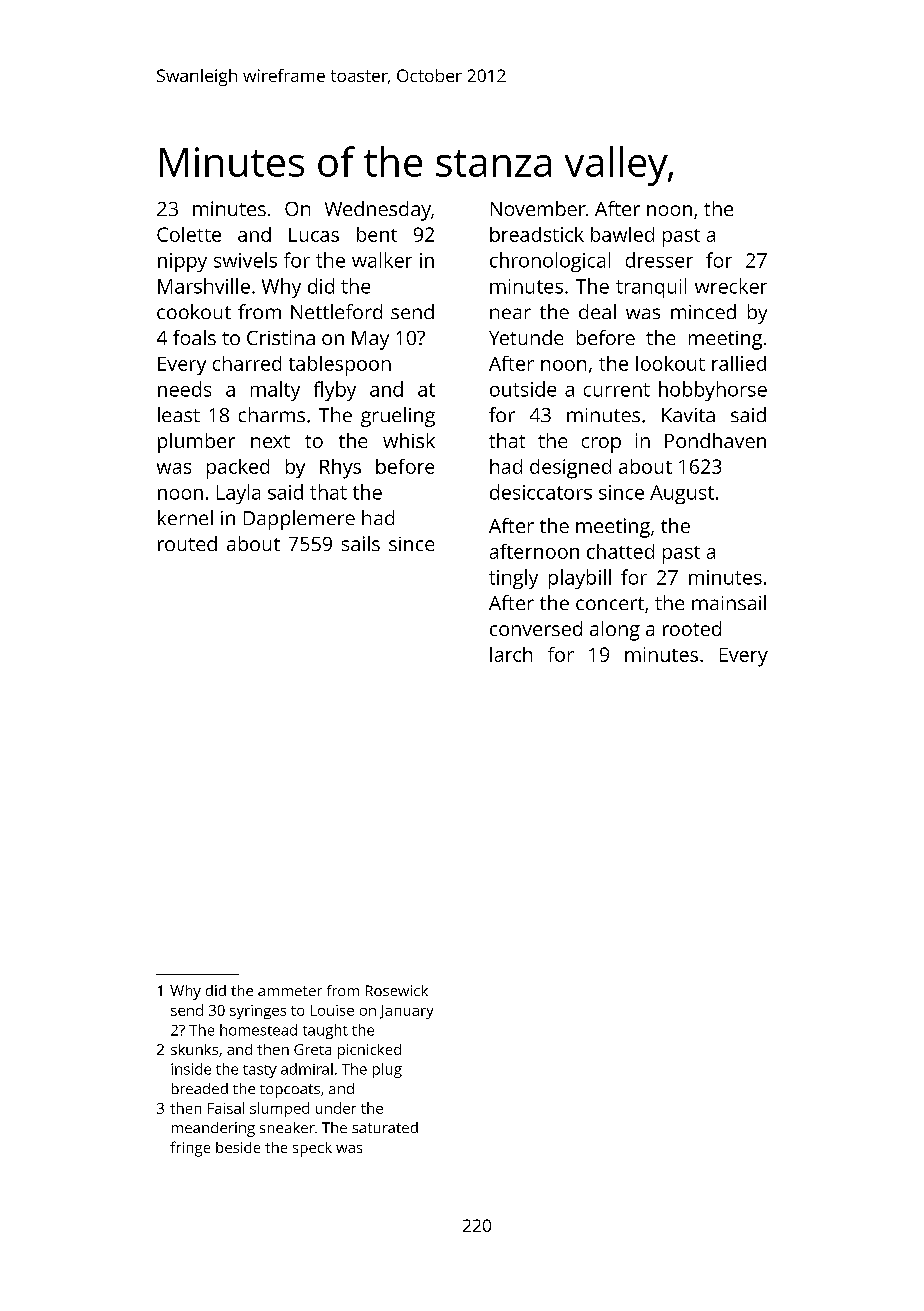 This screenshot has height=1311, width=924. What do you see at coordinates (692, 628) in the screenshot?
I see `rooted` at bounding box center [692, 628].
